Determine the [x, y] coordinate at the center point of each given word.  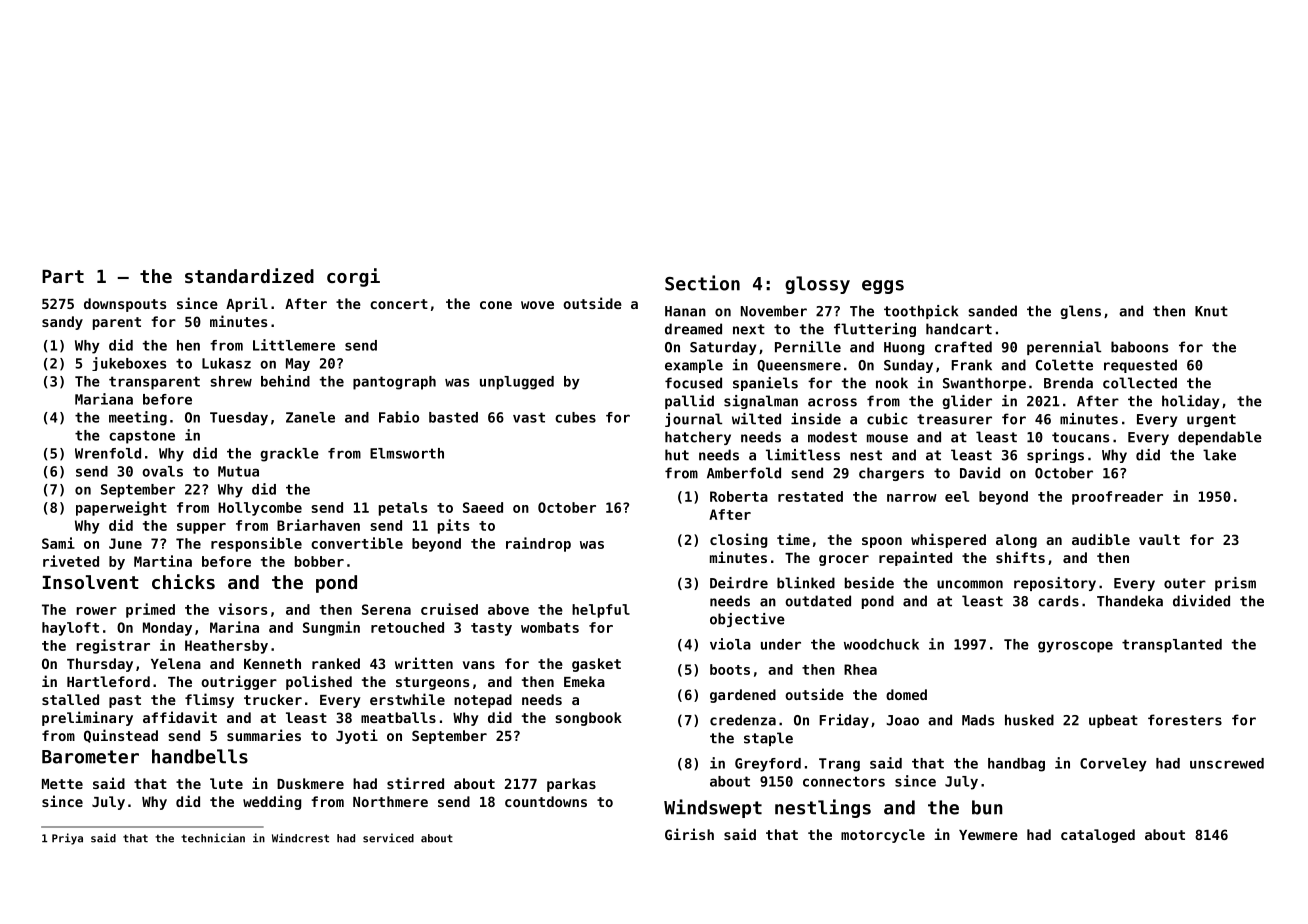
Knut [1211, 311]
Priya [67, 839]
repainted [915, 558]
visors [242, 609]
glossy [817, 285]
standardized [249, 275]
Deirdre [739, 583]
